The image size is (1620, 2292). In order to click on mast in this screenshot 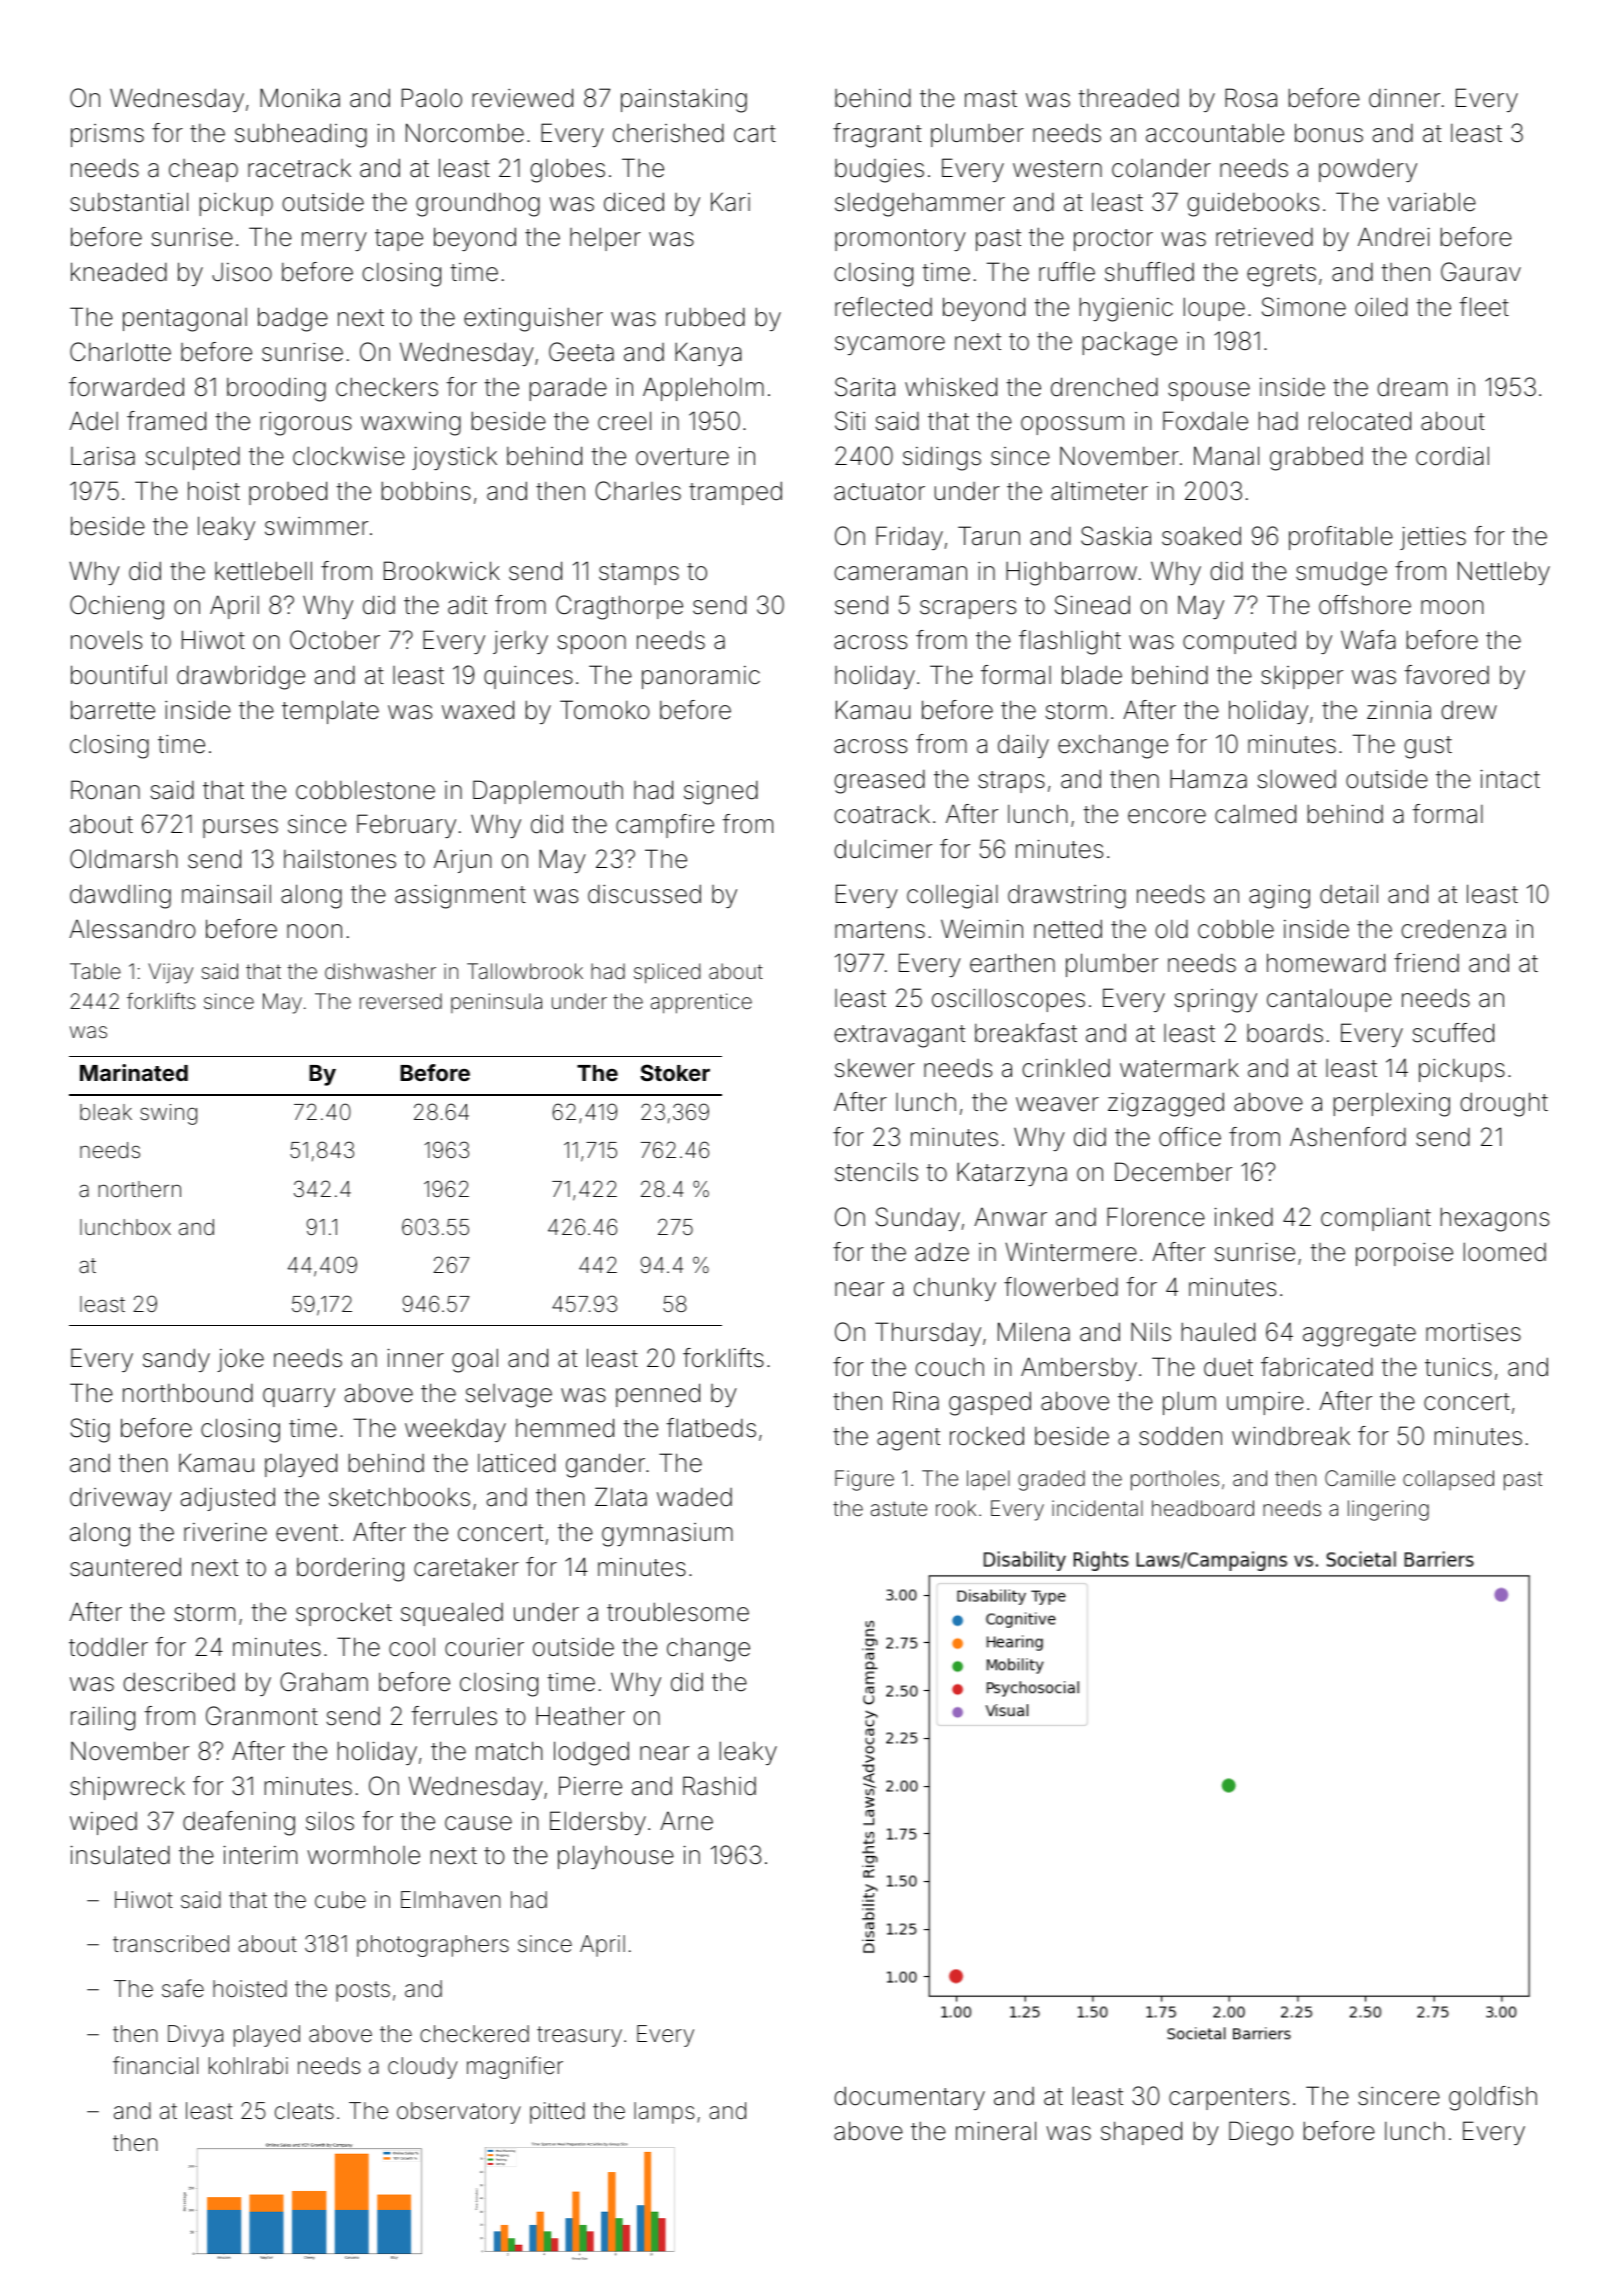, I will do `click(991, 99)`.
